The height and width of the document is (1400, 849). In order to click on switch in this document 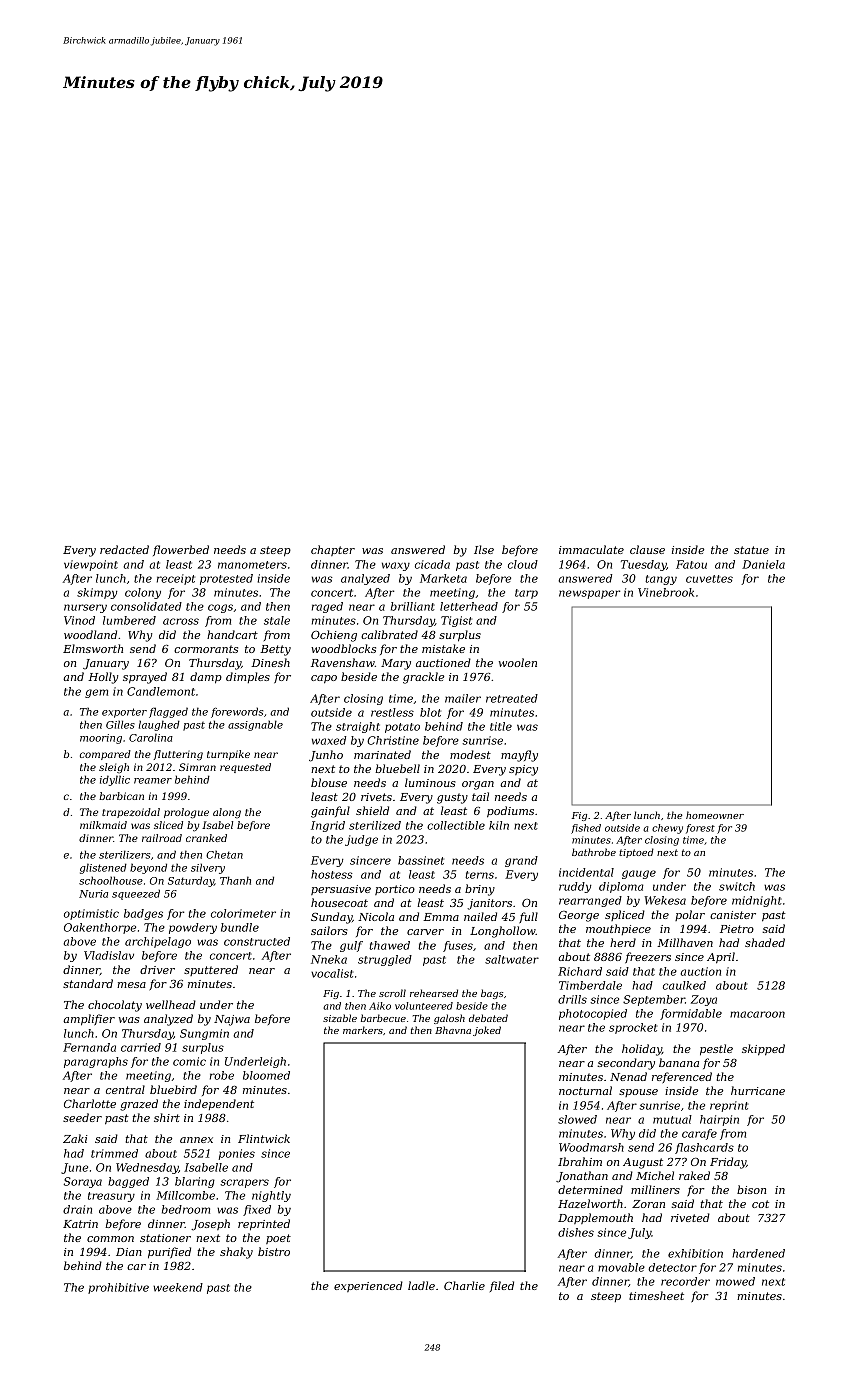, I will do `click(737, 886)`.
